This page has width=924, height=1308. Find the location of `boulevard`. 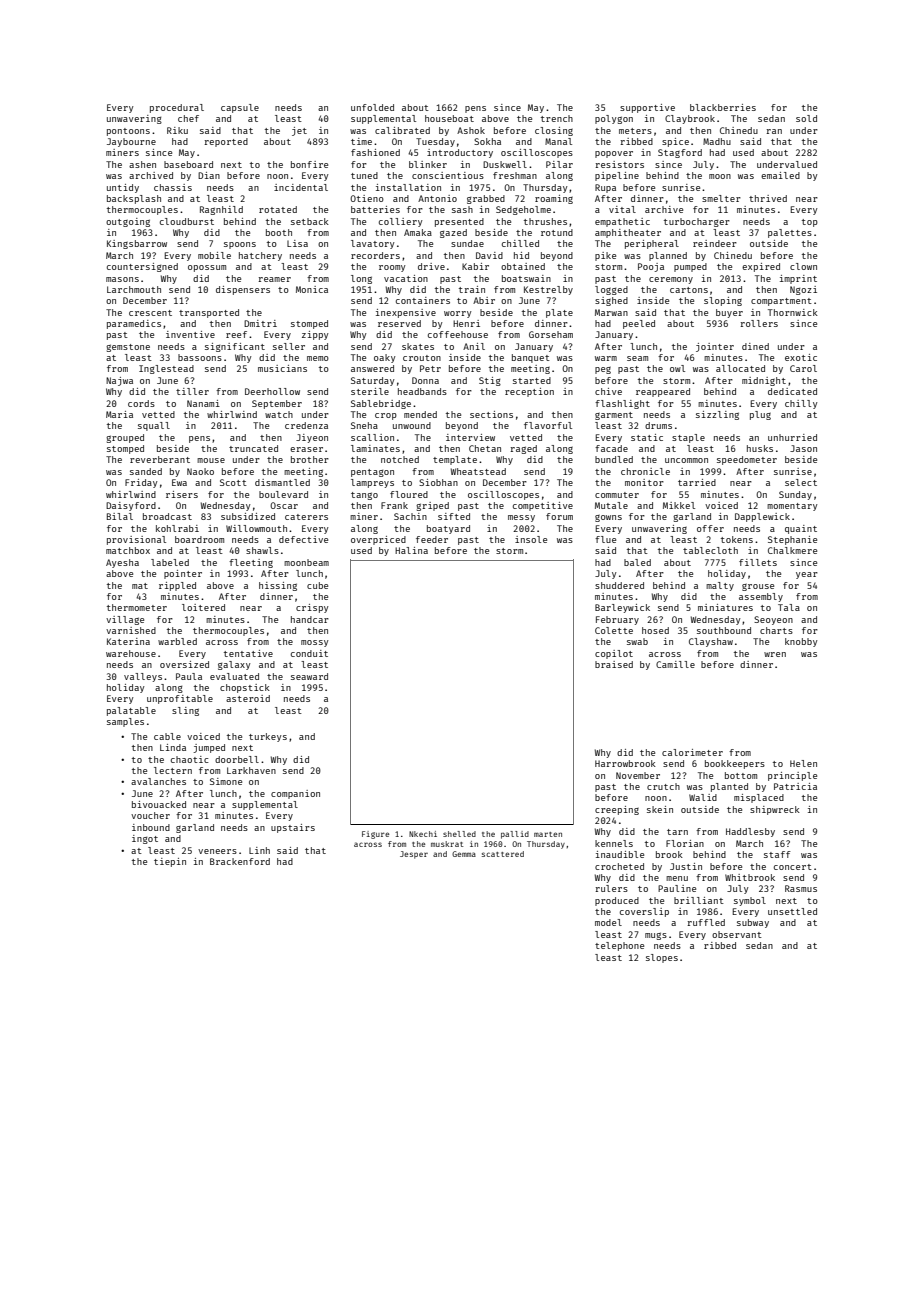

boulevard is located at coordinates (283, 494).
